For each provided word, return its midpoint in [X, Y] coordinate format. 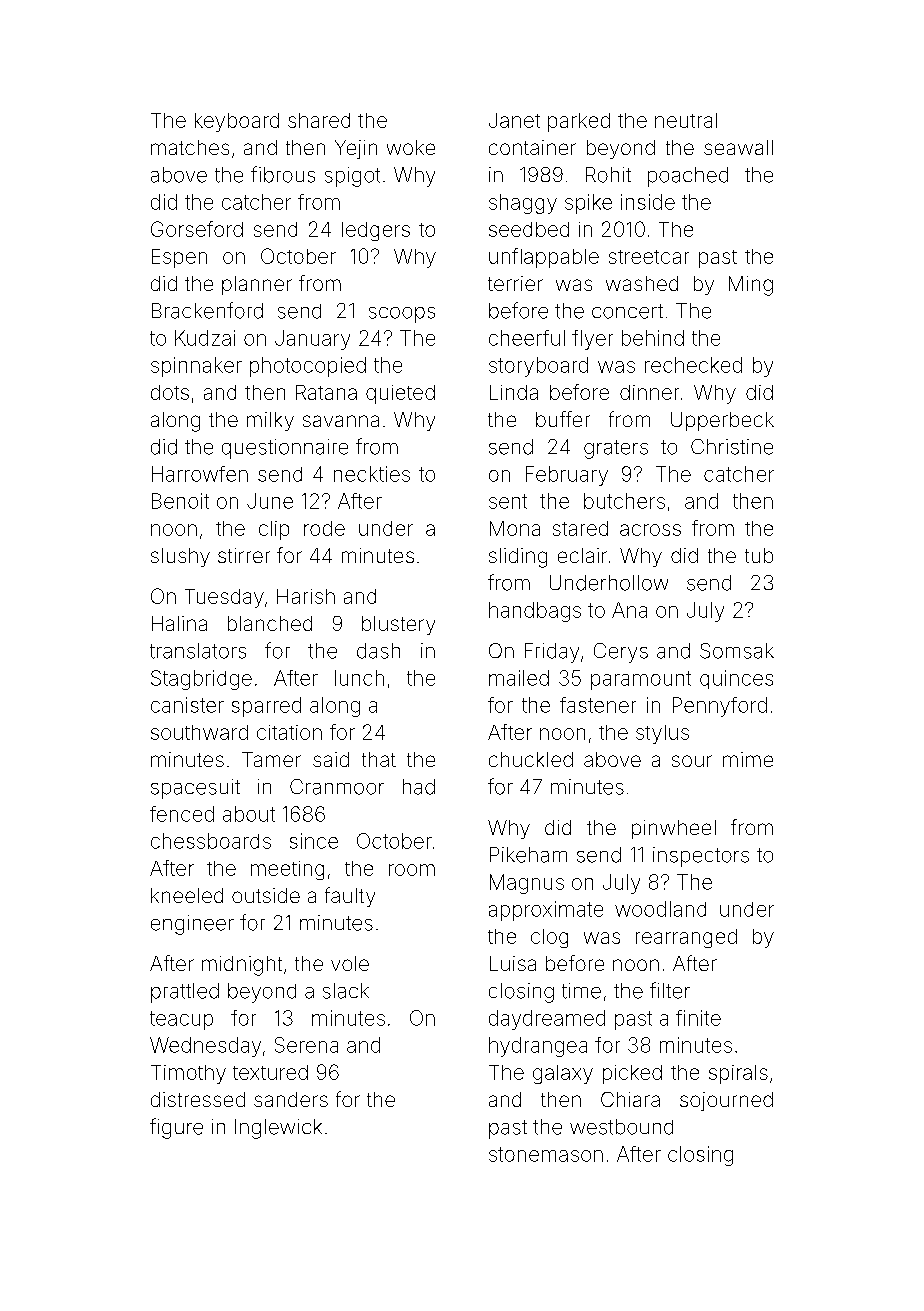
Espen [179, 258]
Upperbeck [722, 421]
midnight [242, 966]
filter [670, 990]
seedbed [529, 229]
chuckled [531, 759]
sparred [266, 707]
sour [692, 761]
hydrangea [538, 1047]
